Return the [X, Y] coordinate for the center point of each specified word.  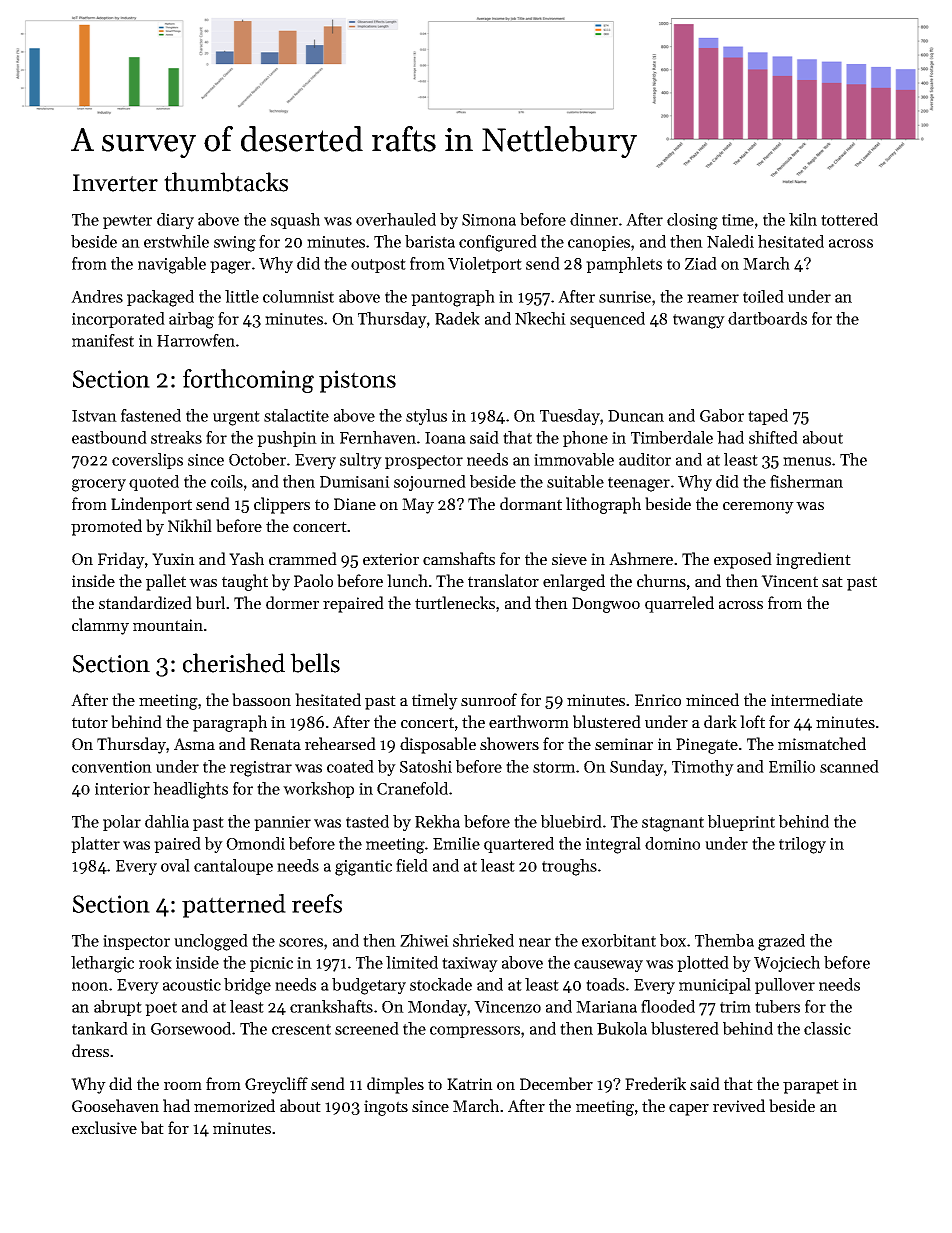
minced [712, 699]
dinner [594, 219]
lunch [407, 580]
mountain [168, 625]
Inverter [115, 183]
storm [554, 767]
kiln [803, 219]
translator [503, 580]
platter [95, 845]
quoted [154, 483]
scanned [849, 766]
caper [689, 1110]
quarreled [679, 604]
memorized [234, 1105]
